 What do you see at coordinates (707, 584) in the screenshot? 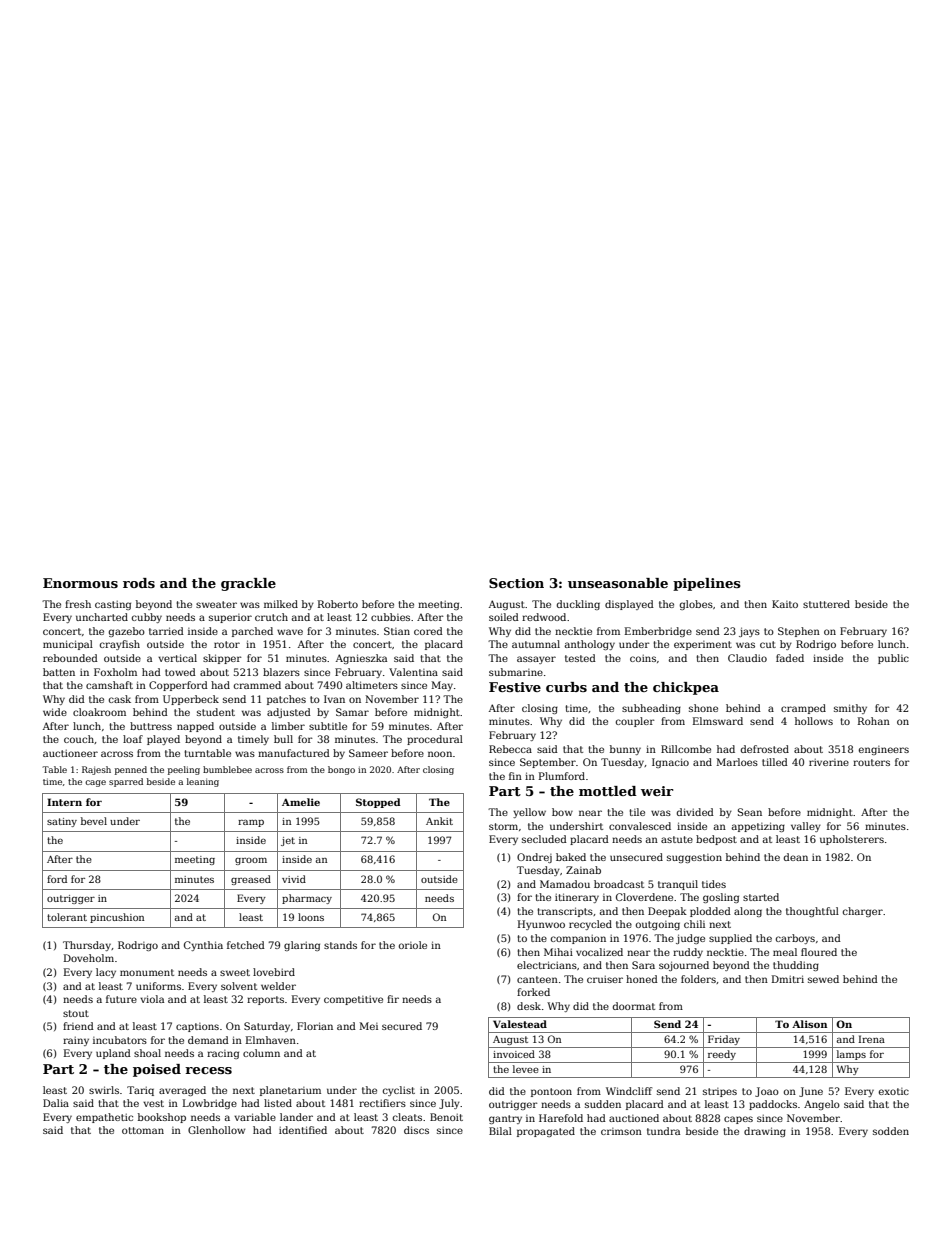
I see `pipelines` at bounding box center [707, 584].
